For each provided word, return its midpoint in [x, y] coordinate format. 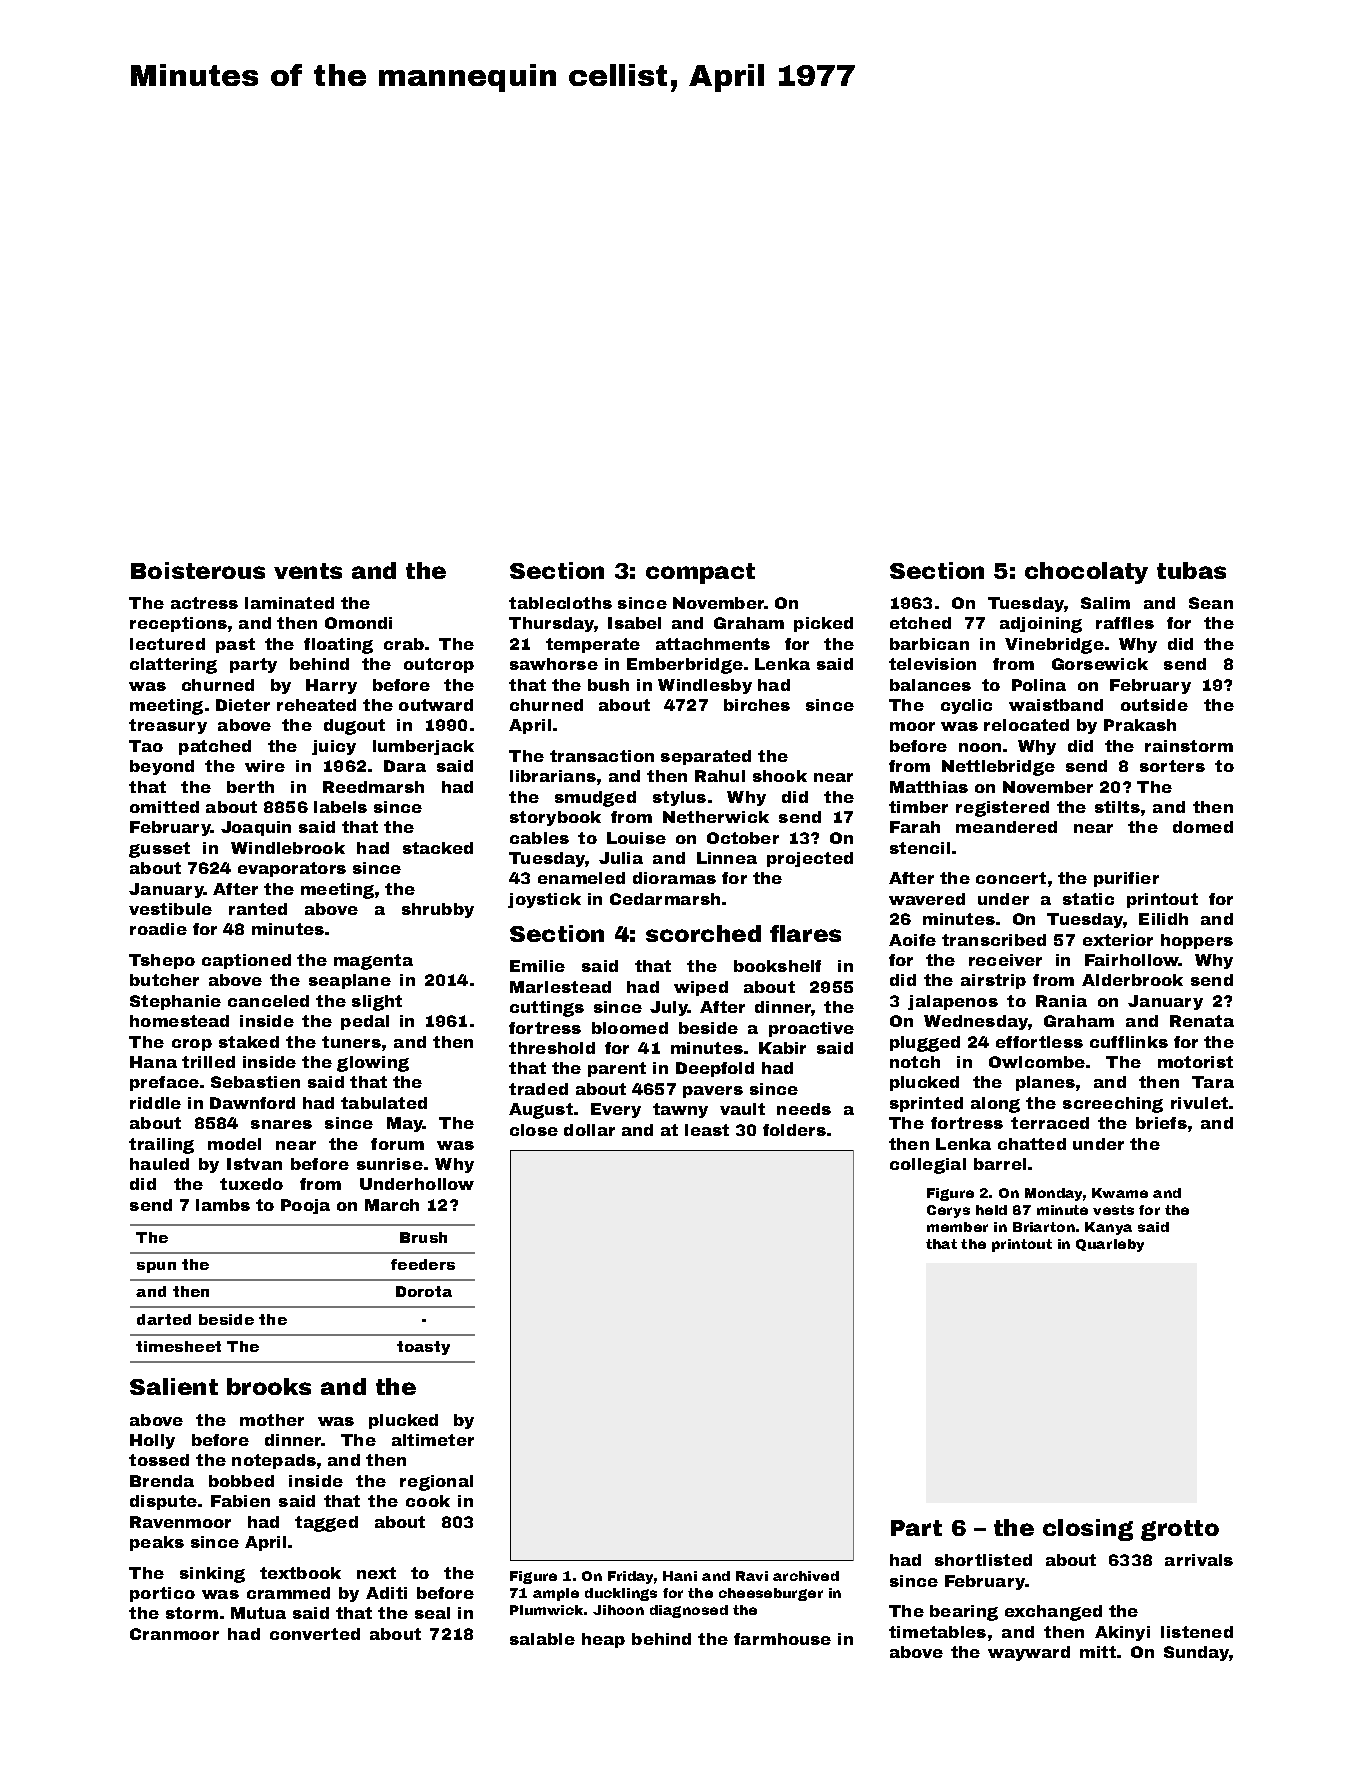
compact [700, 573]
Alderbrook [1132, 980]
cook [428, 1501]
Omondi [358, 623]
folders [794, 1130]
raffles [1125, 623]
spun [156, 1267]
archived [806, 1576]
